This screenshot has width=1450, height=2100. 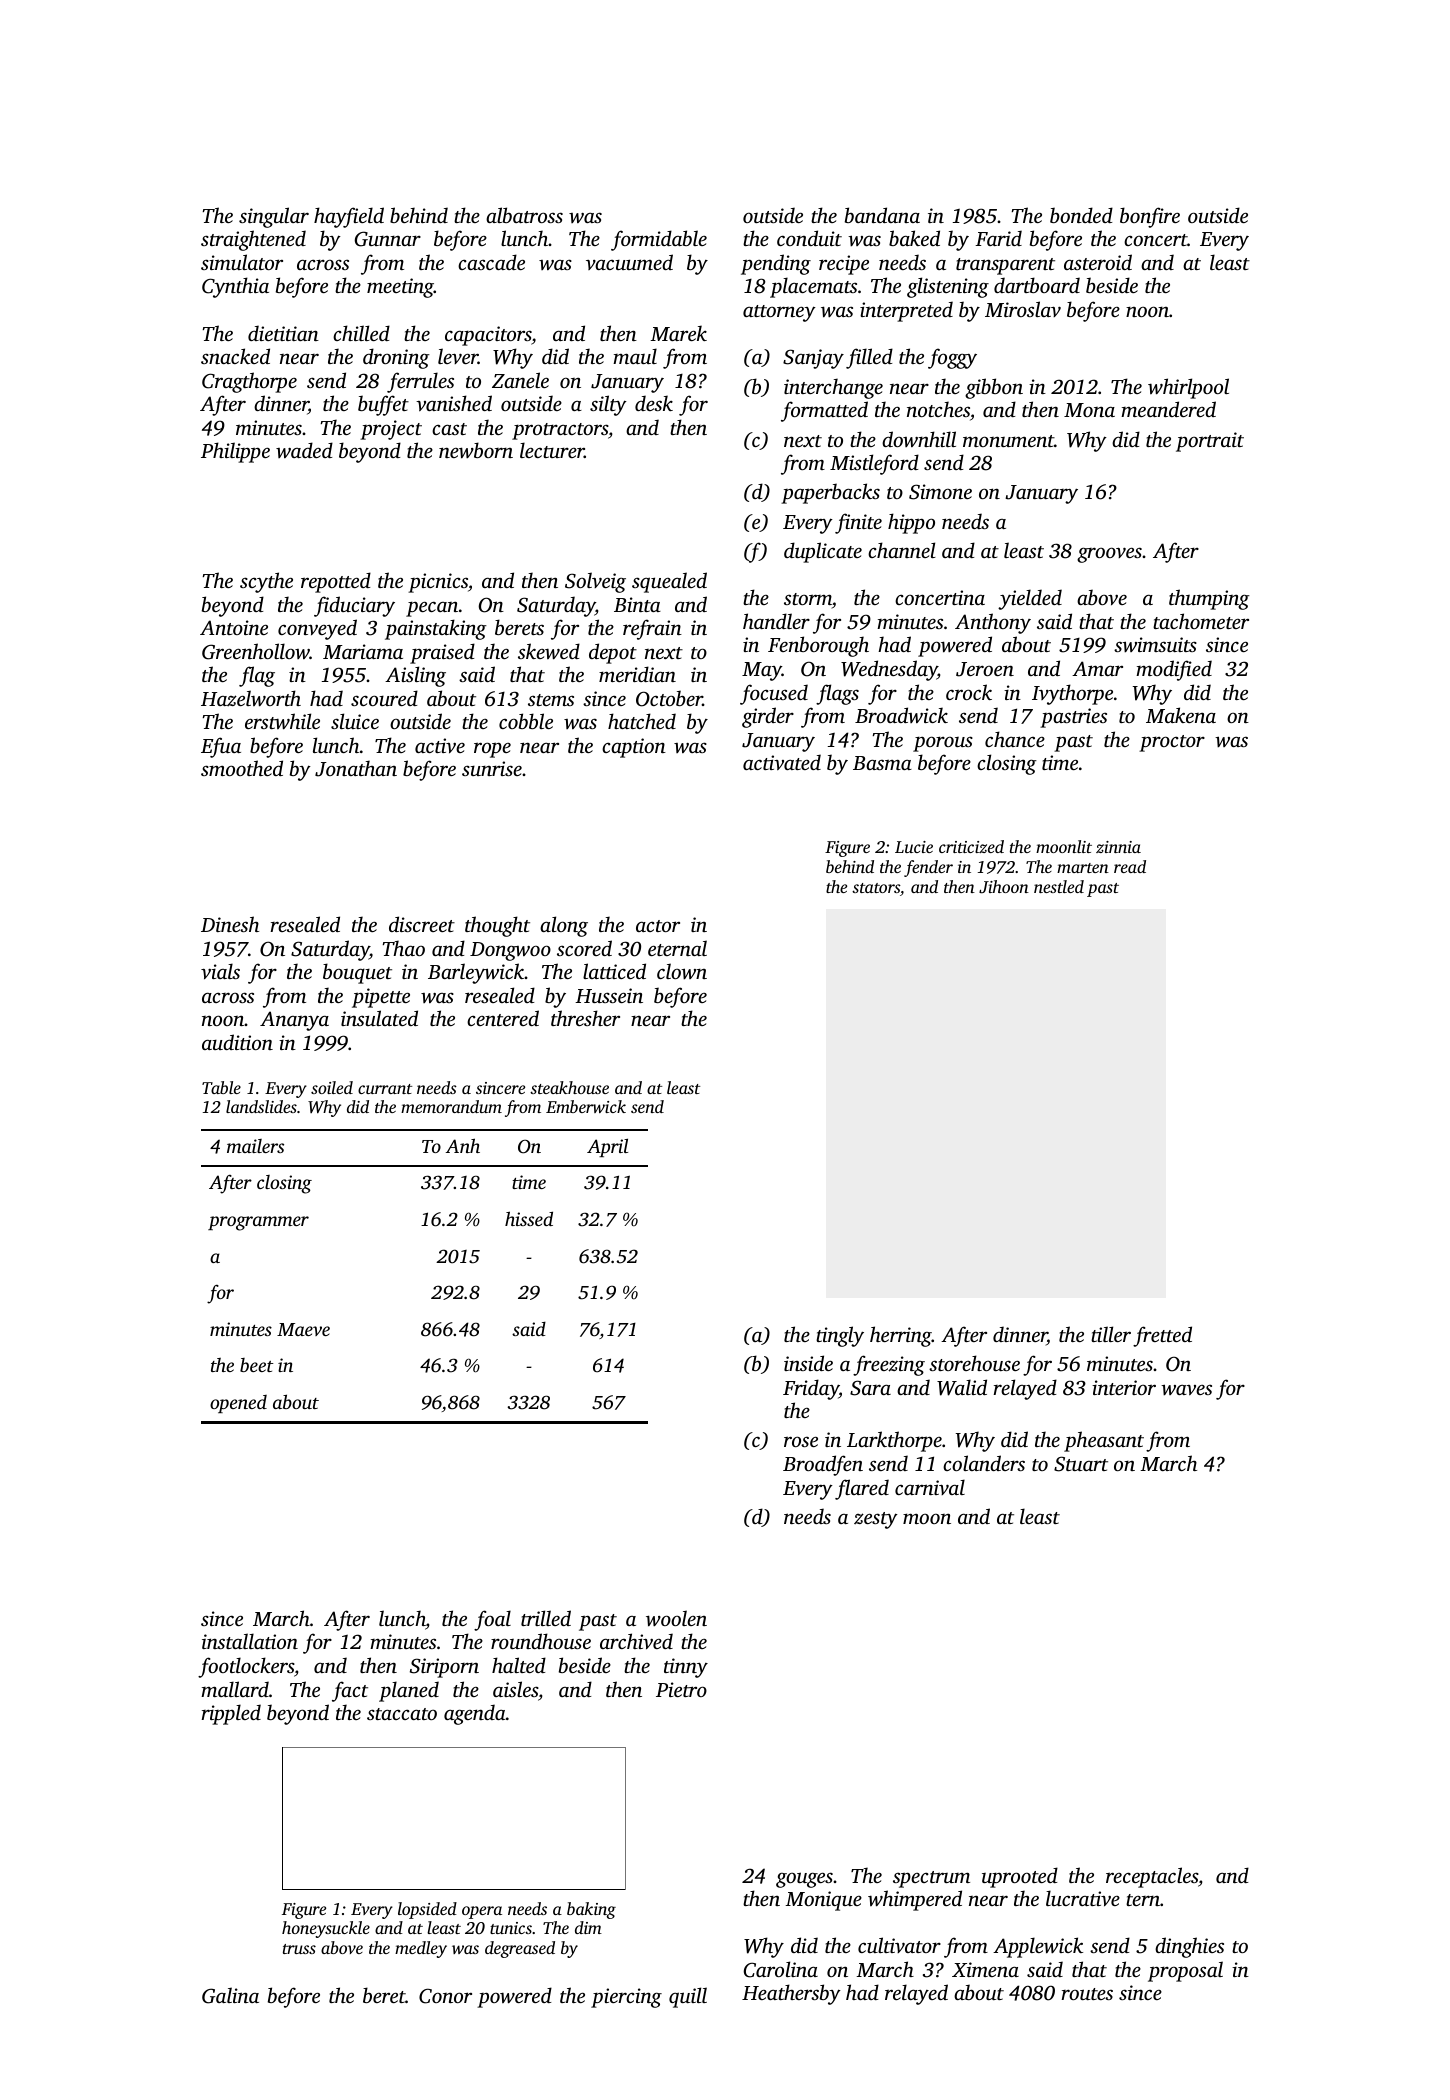 I want to click on Makena, so click(x=1181, y=715).
